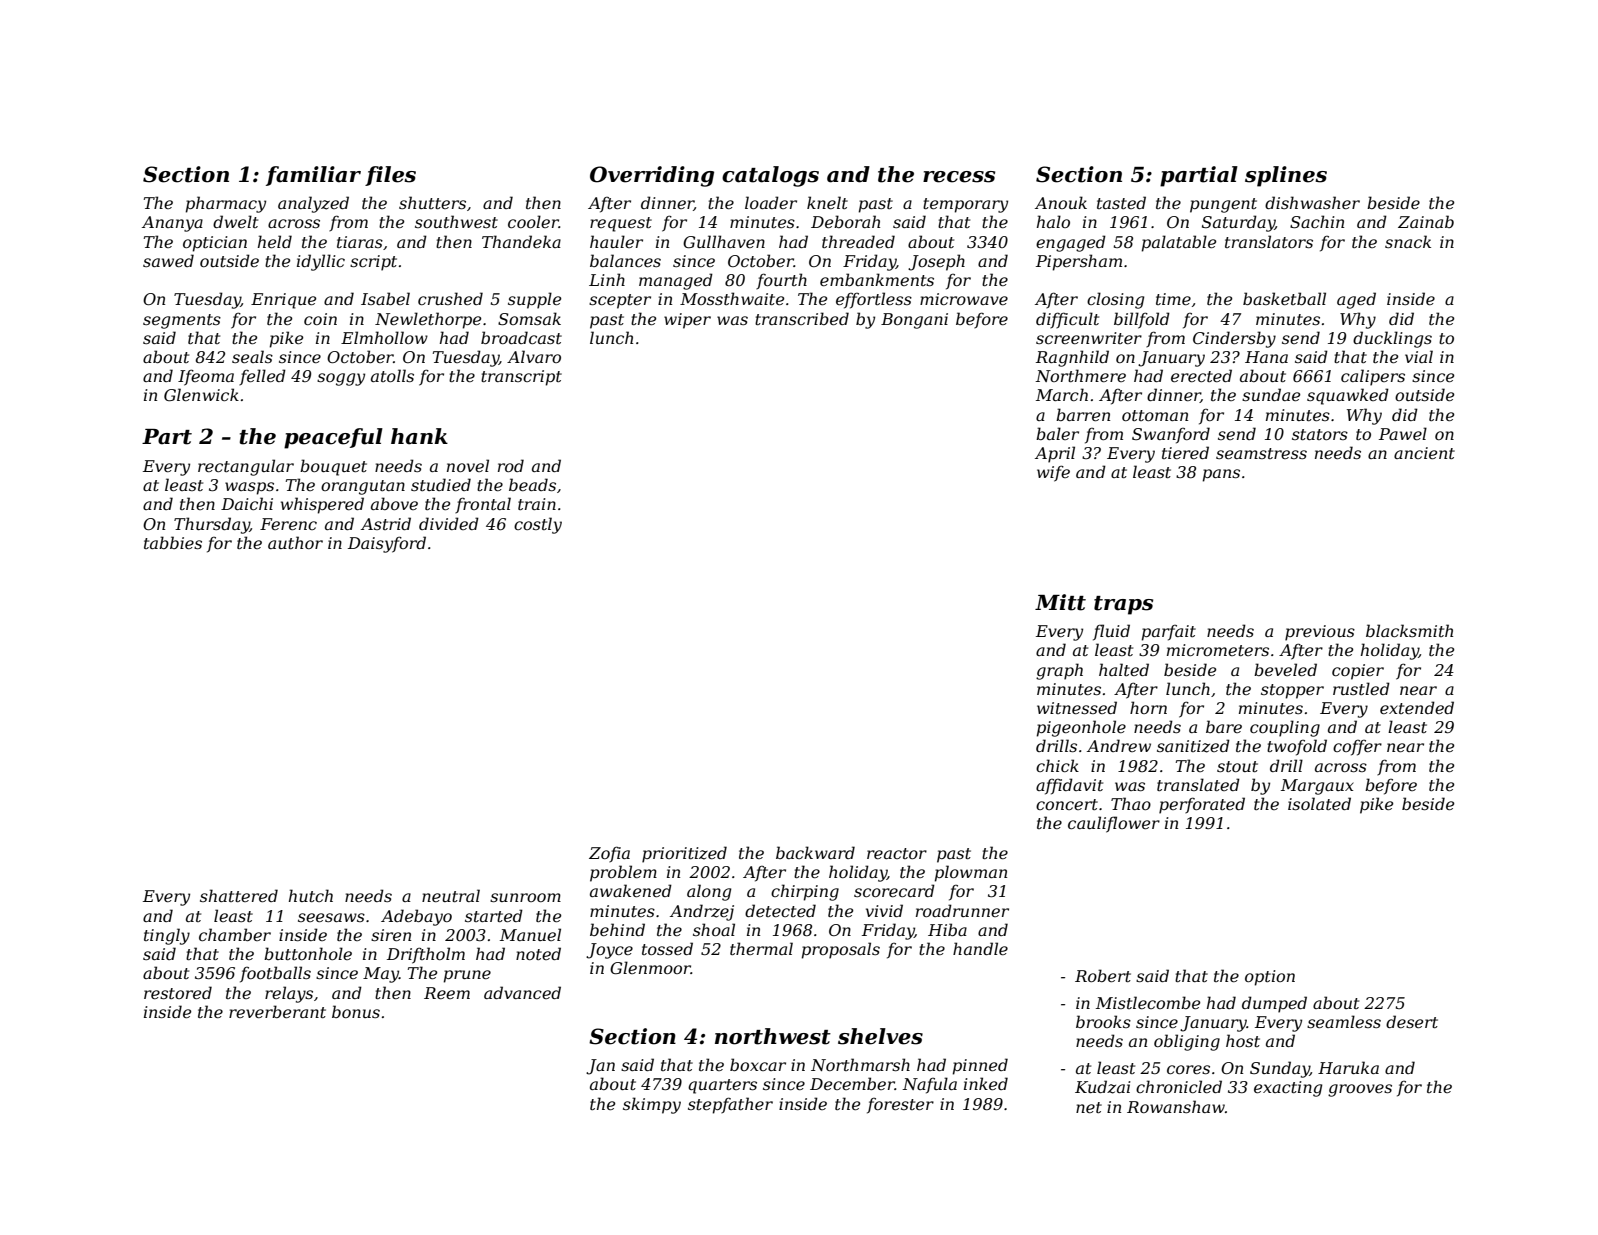 This screenshot has width=1598, height=1235. I want to click on Daisyford, so click(387, 544).
